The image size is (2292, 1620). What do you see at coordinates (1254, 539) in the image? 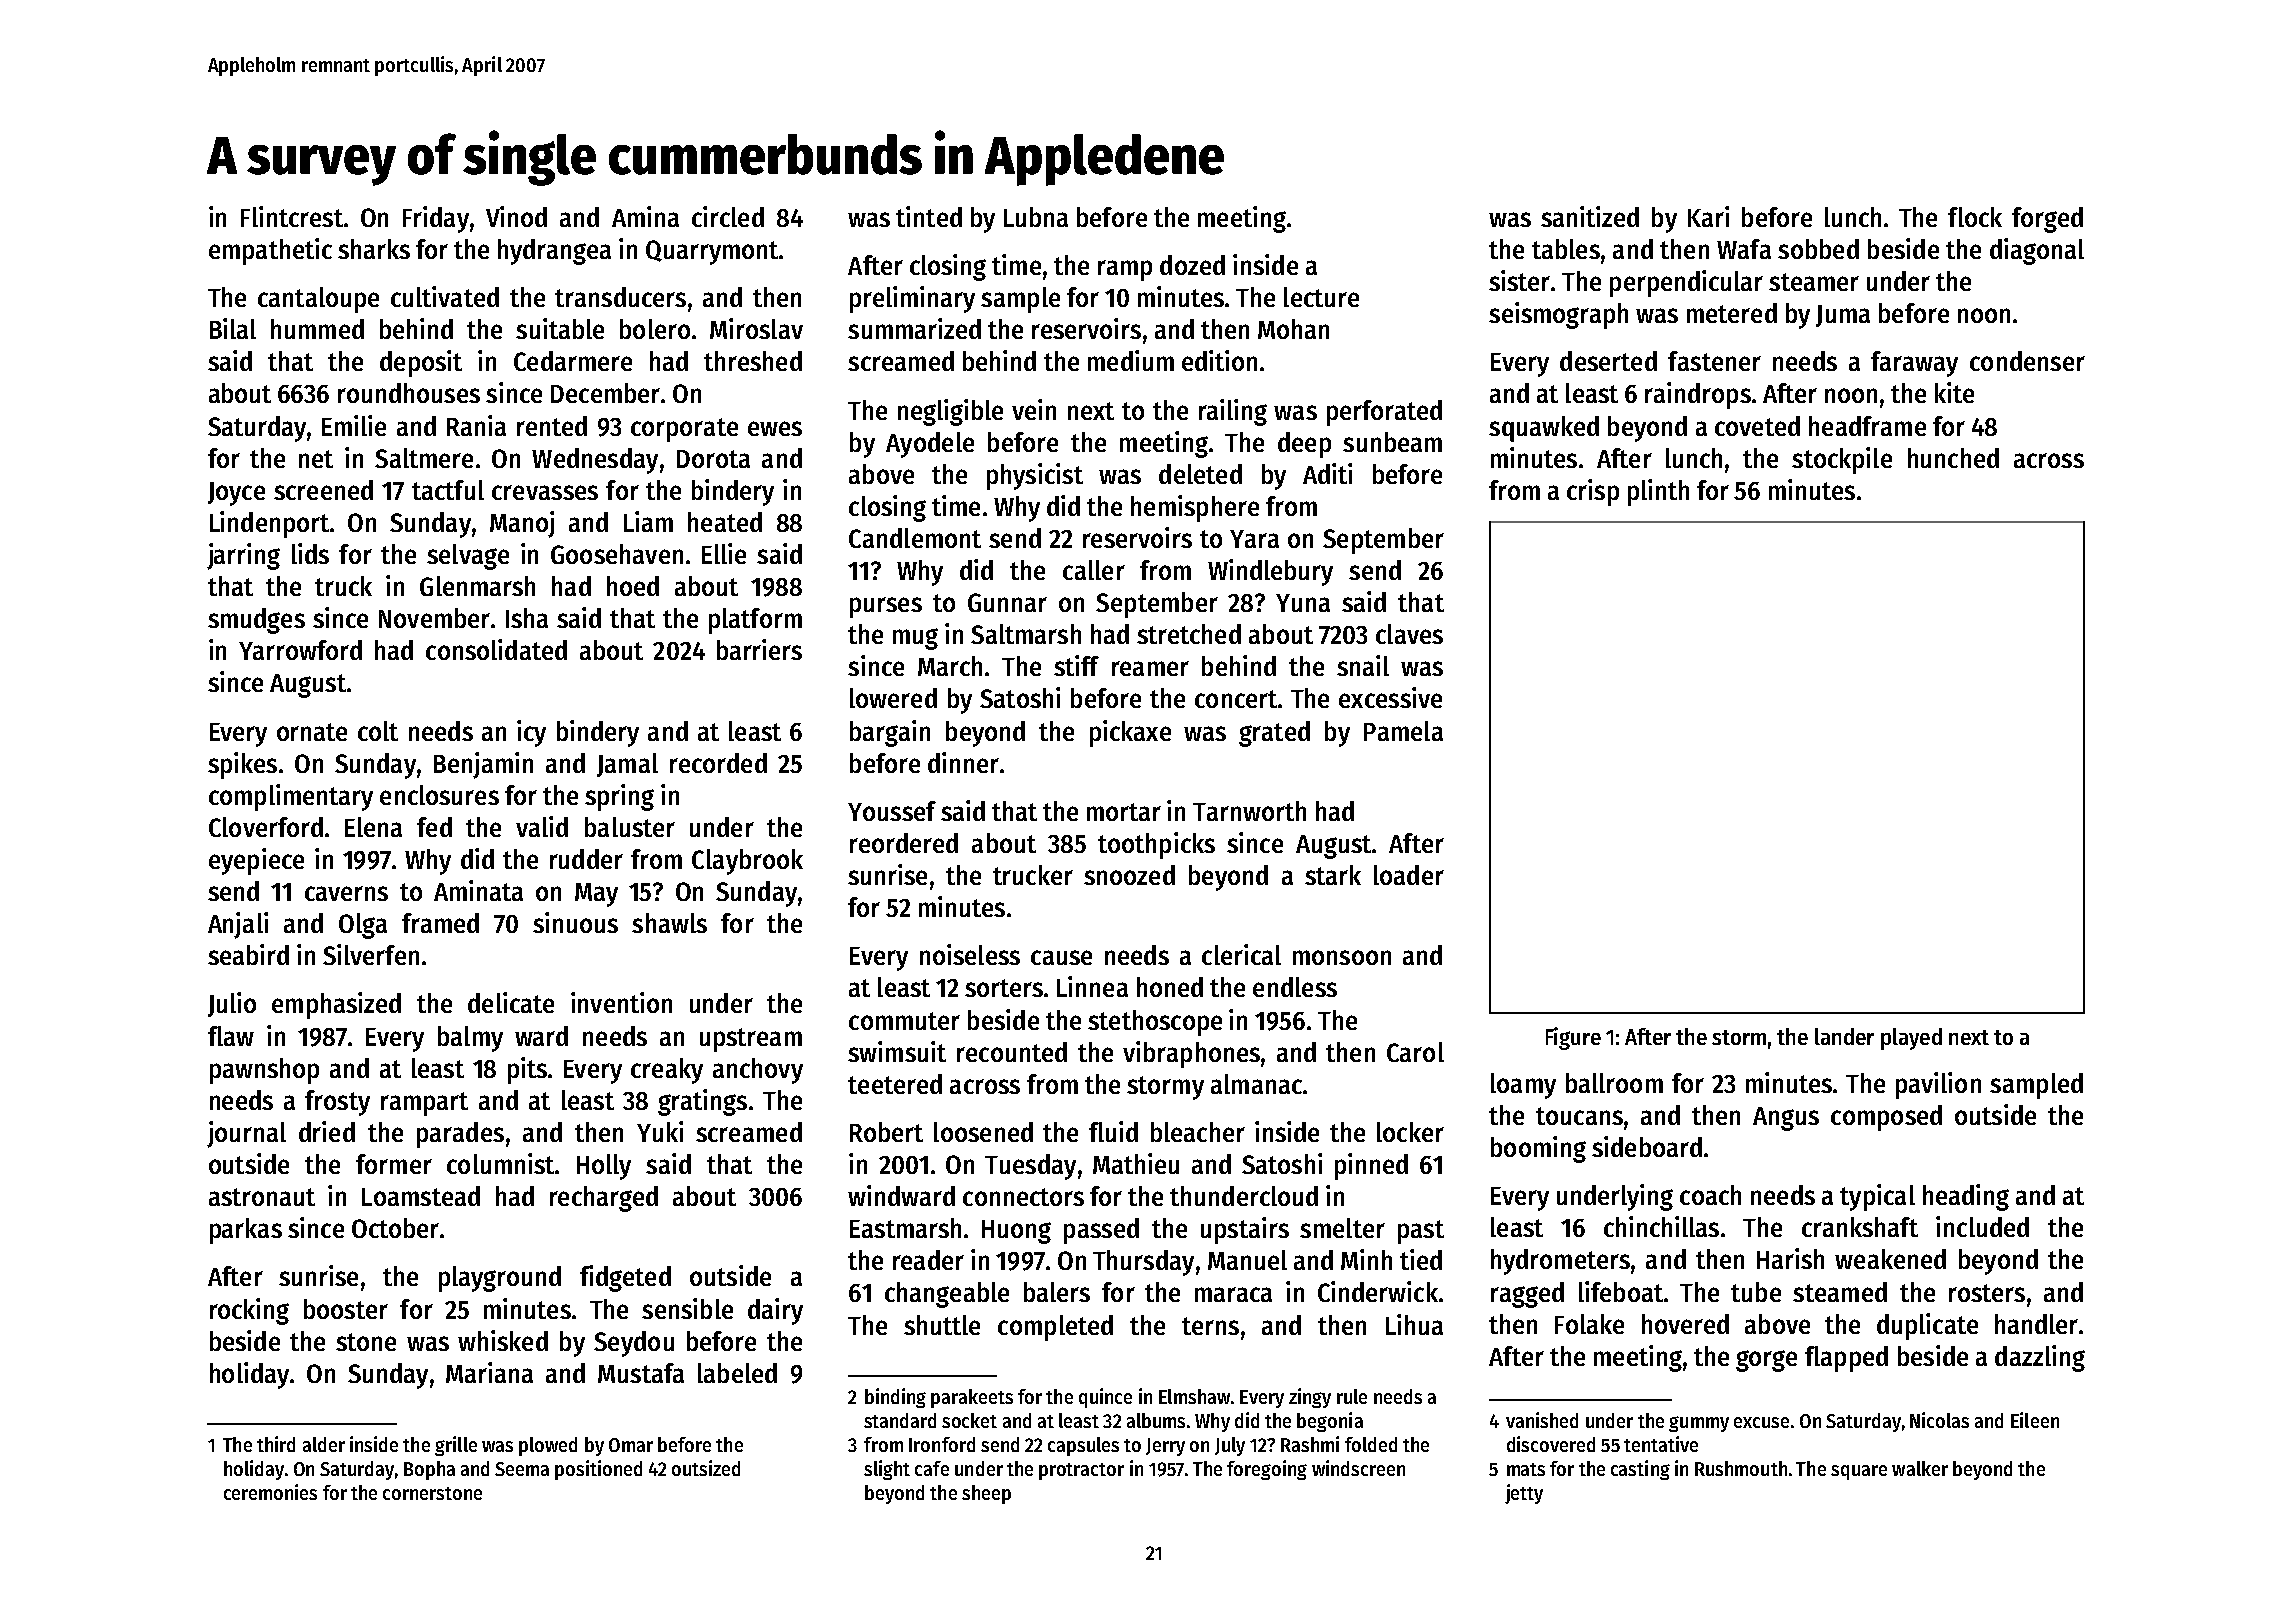
I see `Yara` at bounding box center [1254, 539].
